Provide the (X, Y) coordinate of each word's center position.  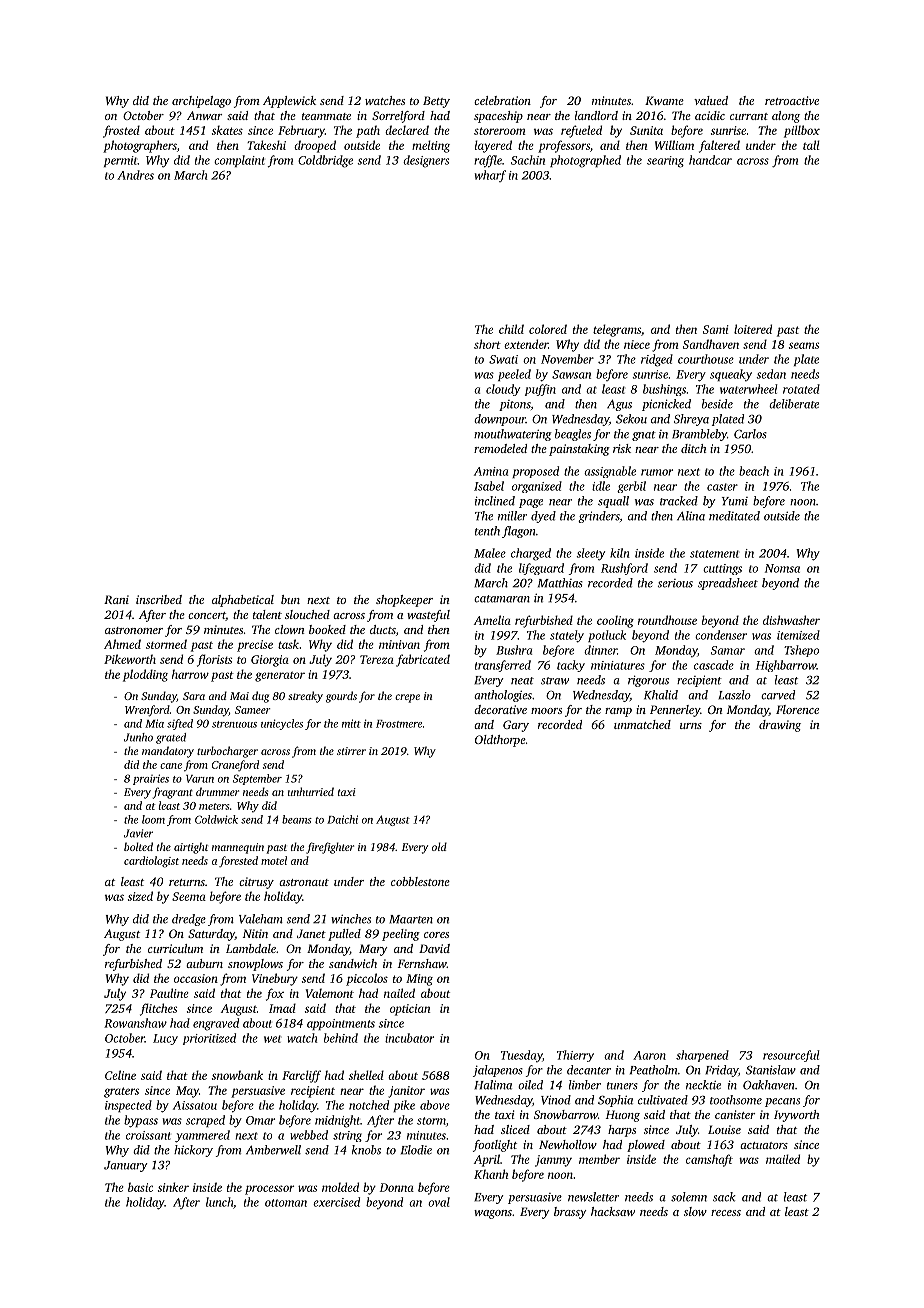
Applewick (289, 102)
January (126, 1166)
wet (273, 1039)
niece (637, 344)
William (674, 145)
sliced (515, 1129)
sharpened (702, 1056)
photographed (585, 161)
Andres (135, 175)
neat (522, 681)
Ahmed (122, 644)
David (434, 948)
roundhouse (667, 620)
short (487, 344)
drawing (780, 726)
